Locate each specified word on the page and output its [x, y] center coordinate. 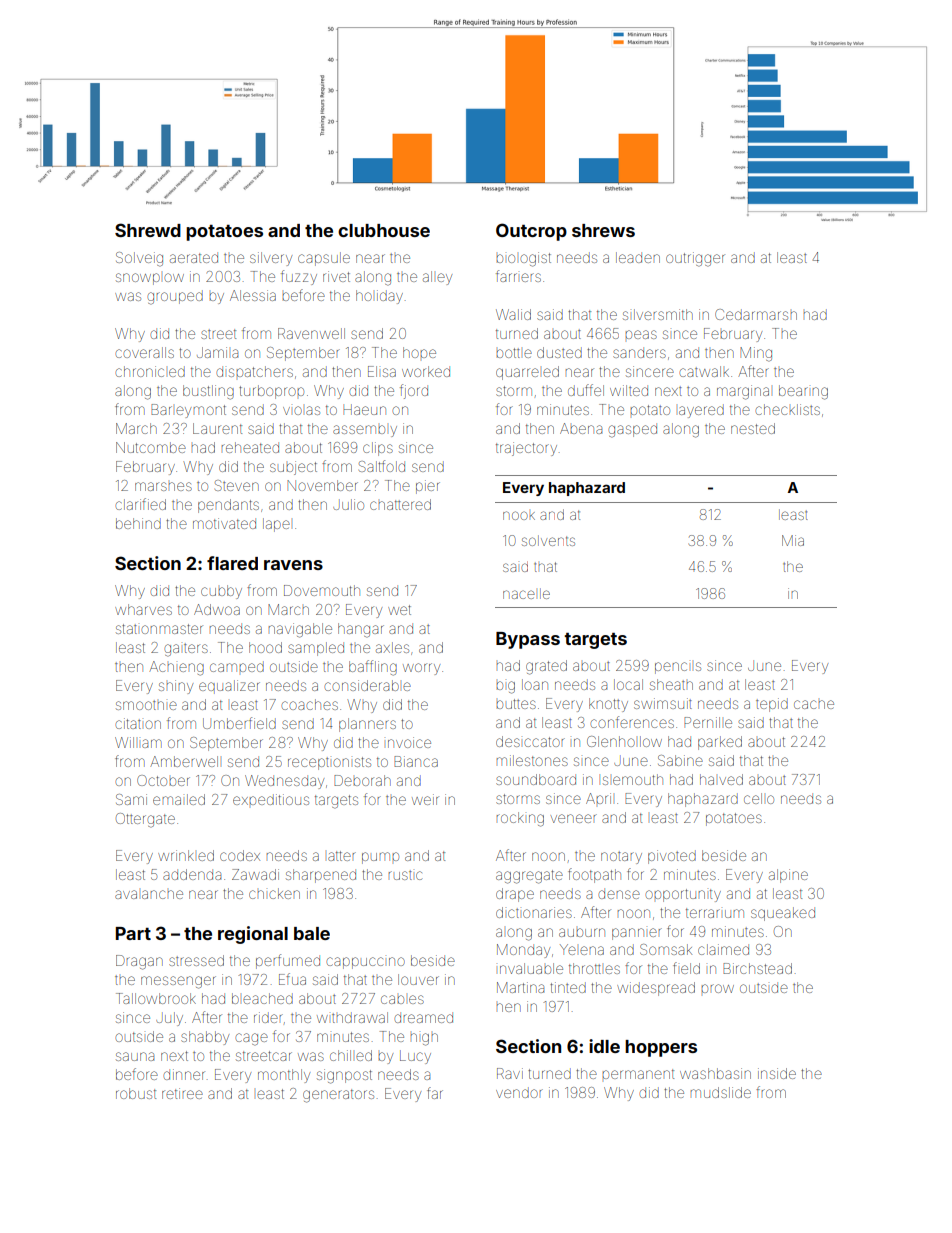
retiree [182, 1093]
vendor [519, 1092]
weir [425, 799]
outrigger [695, 259]
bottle [514, 353]
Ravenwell [311, 333]
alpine [788, 876]
